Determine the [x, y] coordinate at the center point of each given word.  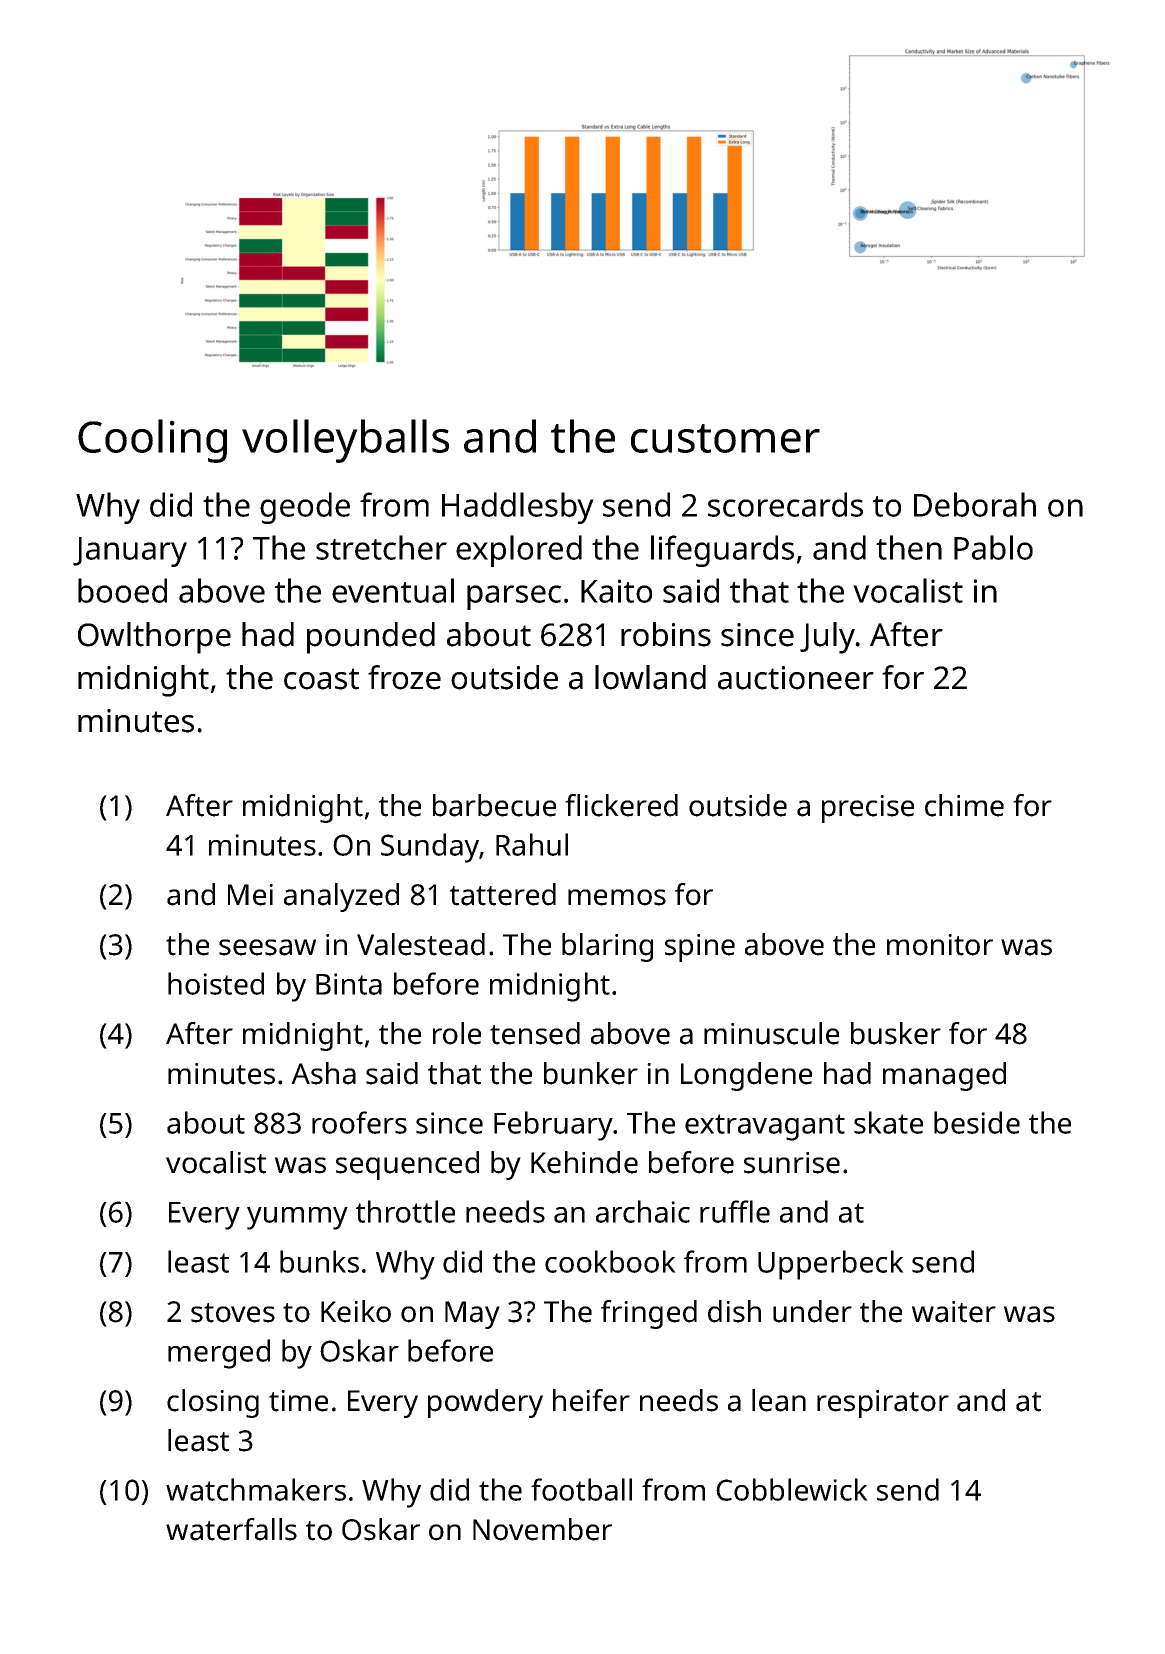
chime [964, 805]
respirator [883, 1404]
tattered [503, 894]
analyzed [341, 897]
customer [725, 438]
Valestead [421, 944]
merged [219, 1354]
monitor [940, 945]
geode [305, 508]
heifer [591, 1400]
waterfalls [231, 1529]
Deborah [975, 504]
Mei [250, 895]
